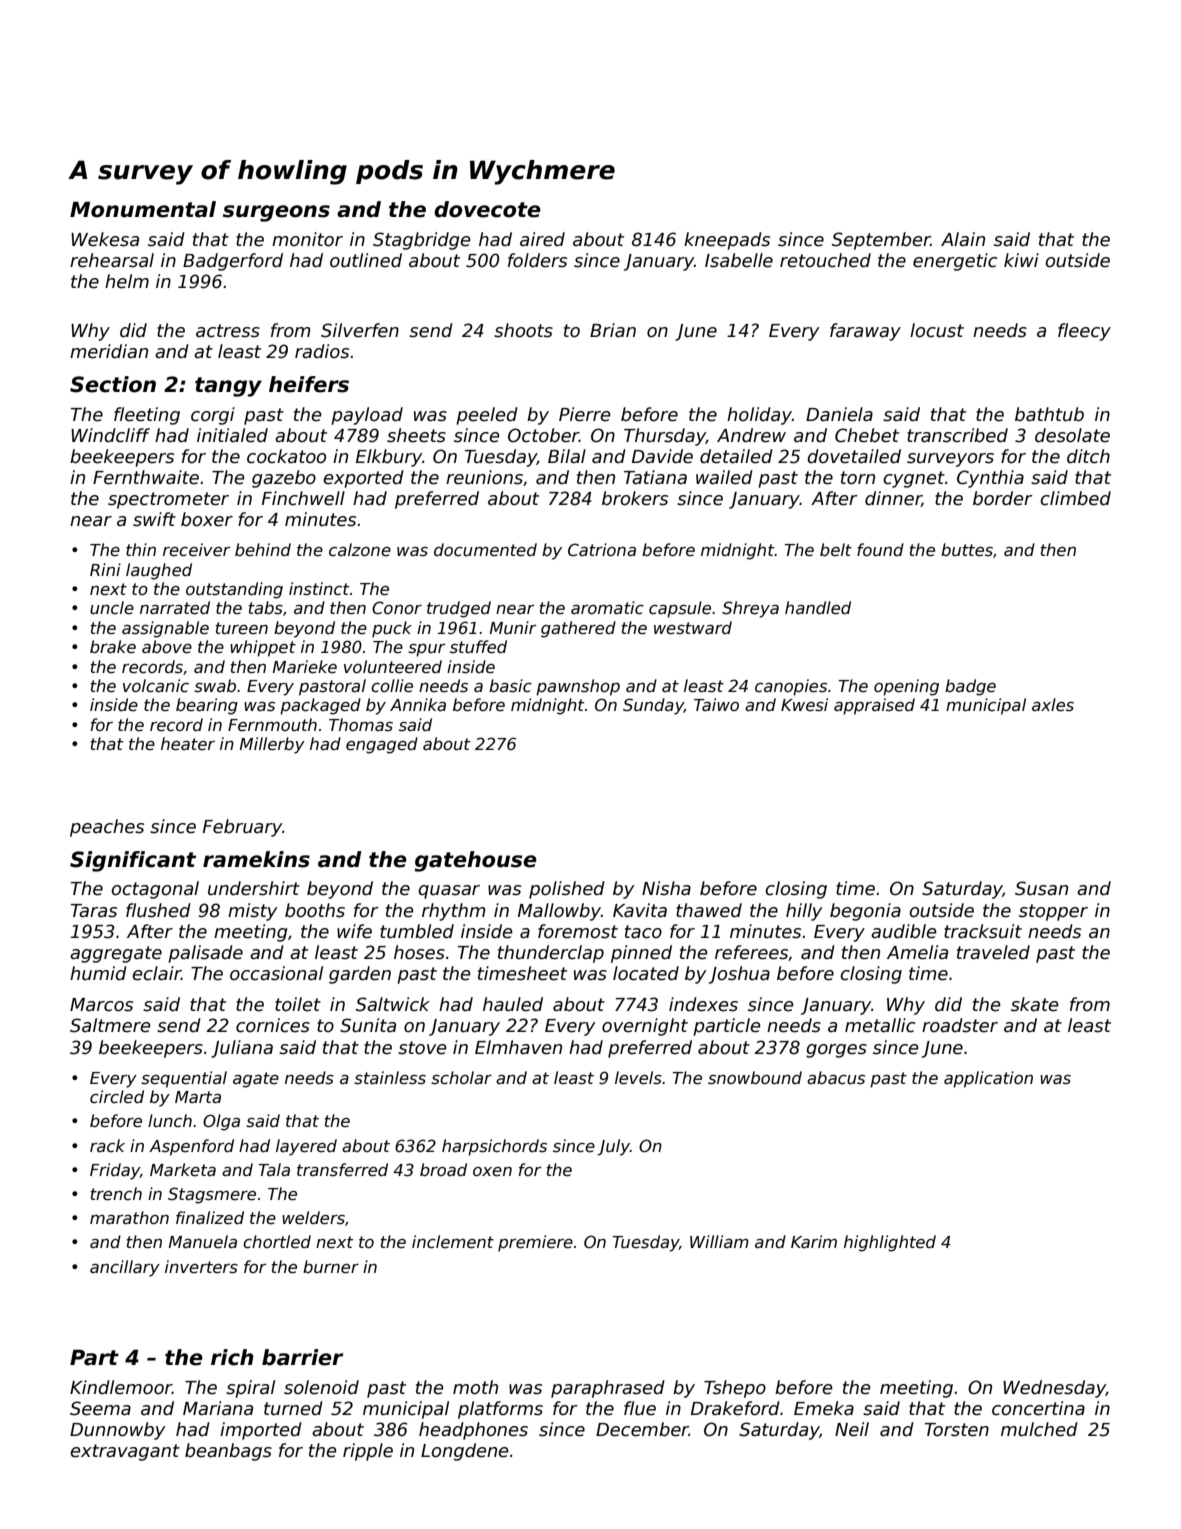  Describe the element at coordinates (523, 330) in the screenshot. I see `shoots` at that location.
